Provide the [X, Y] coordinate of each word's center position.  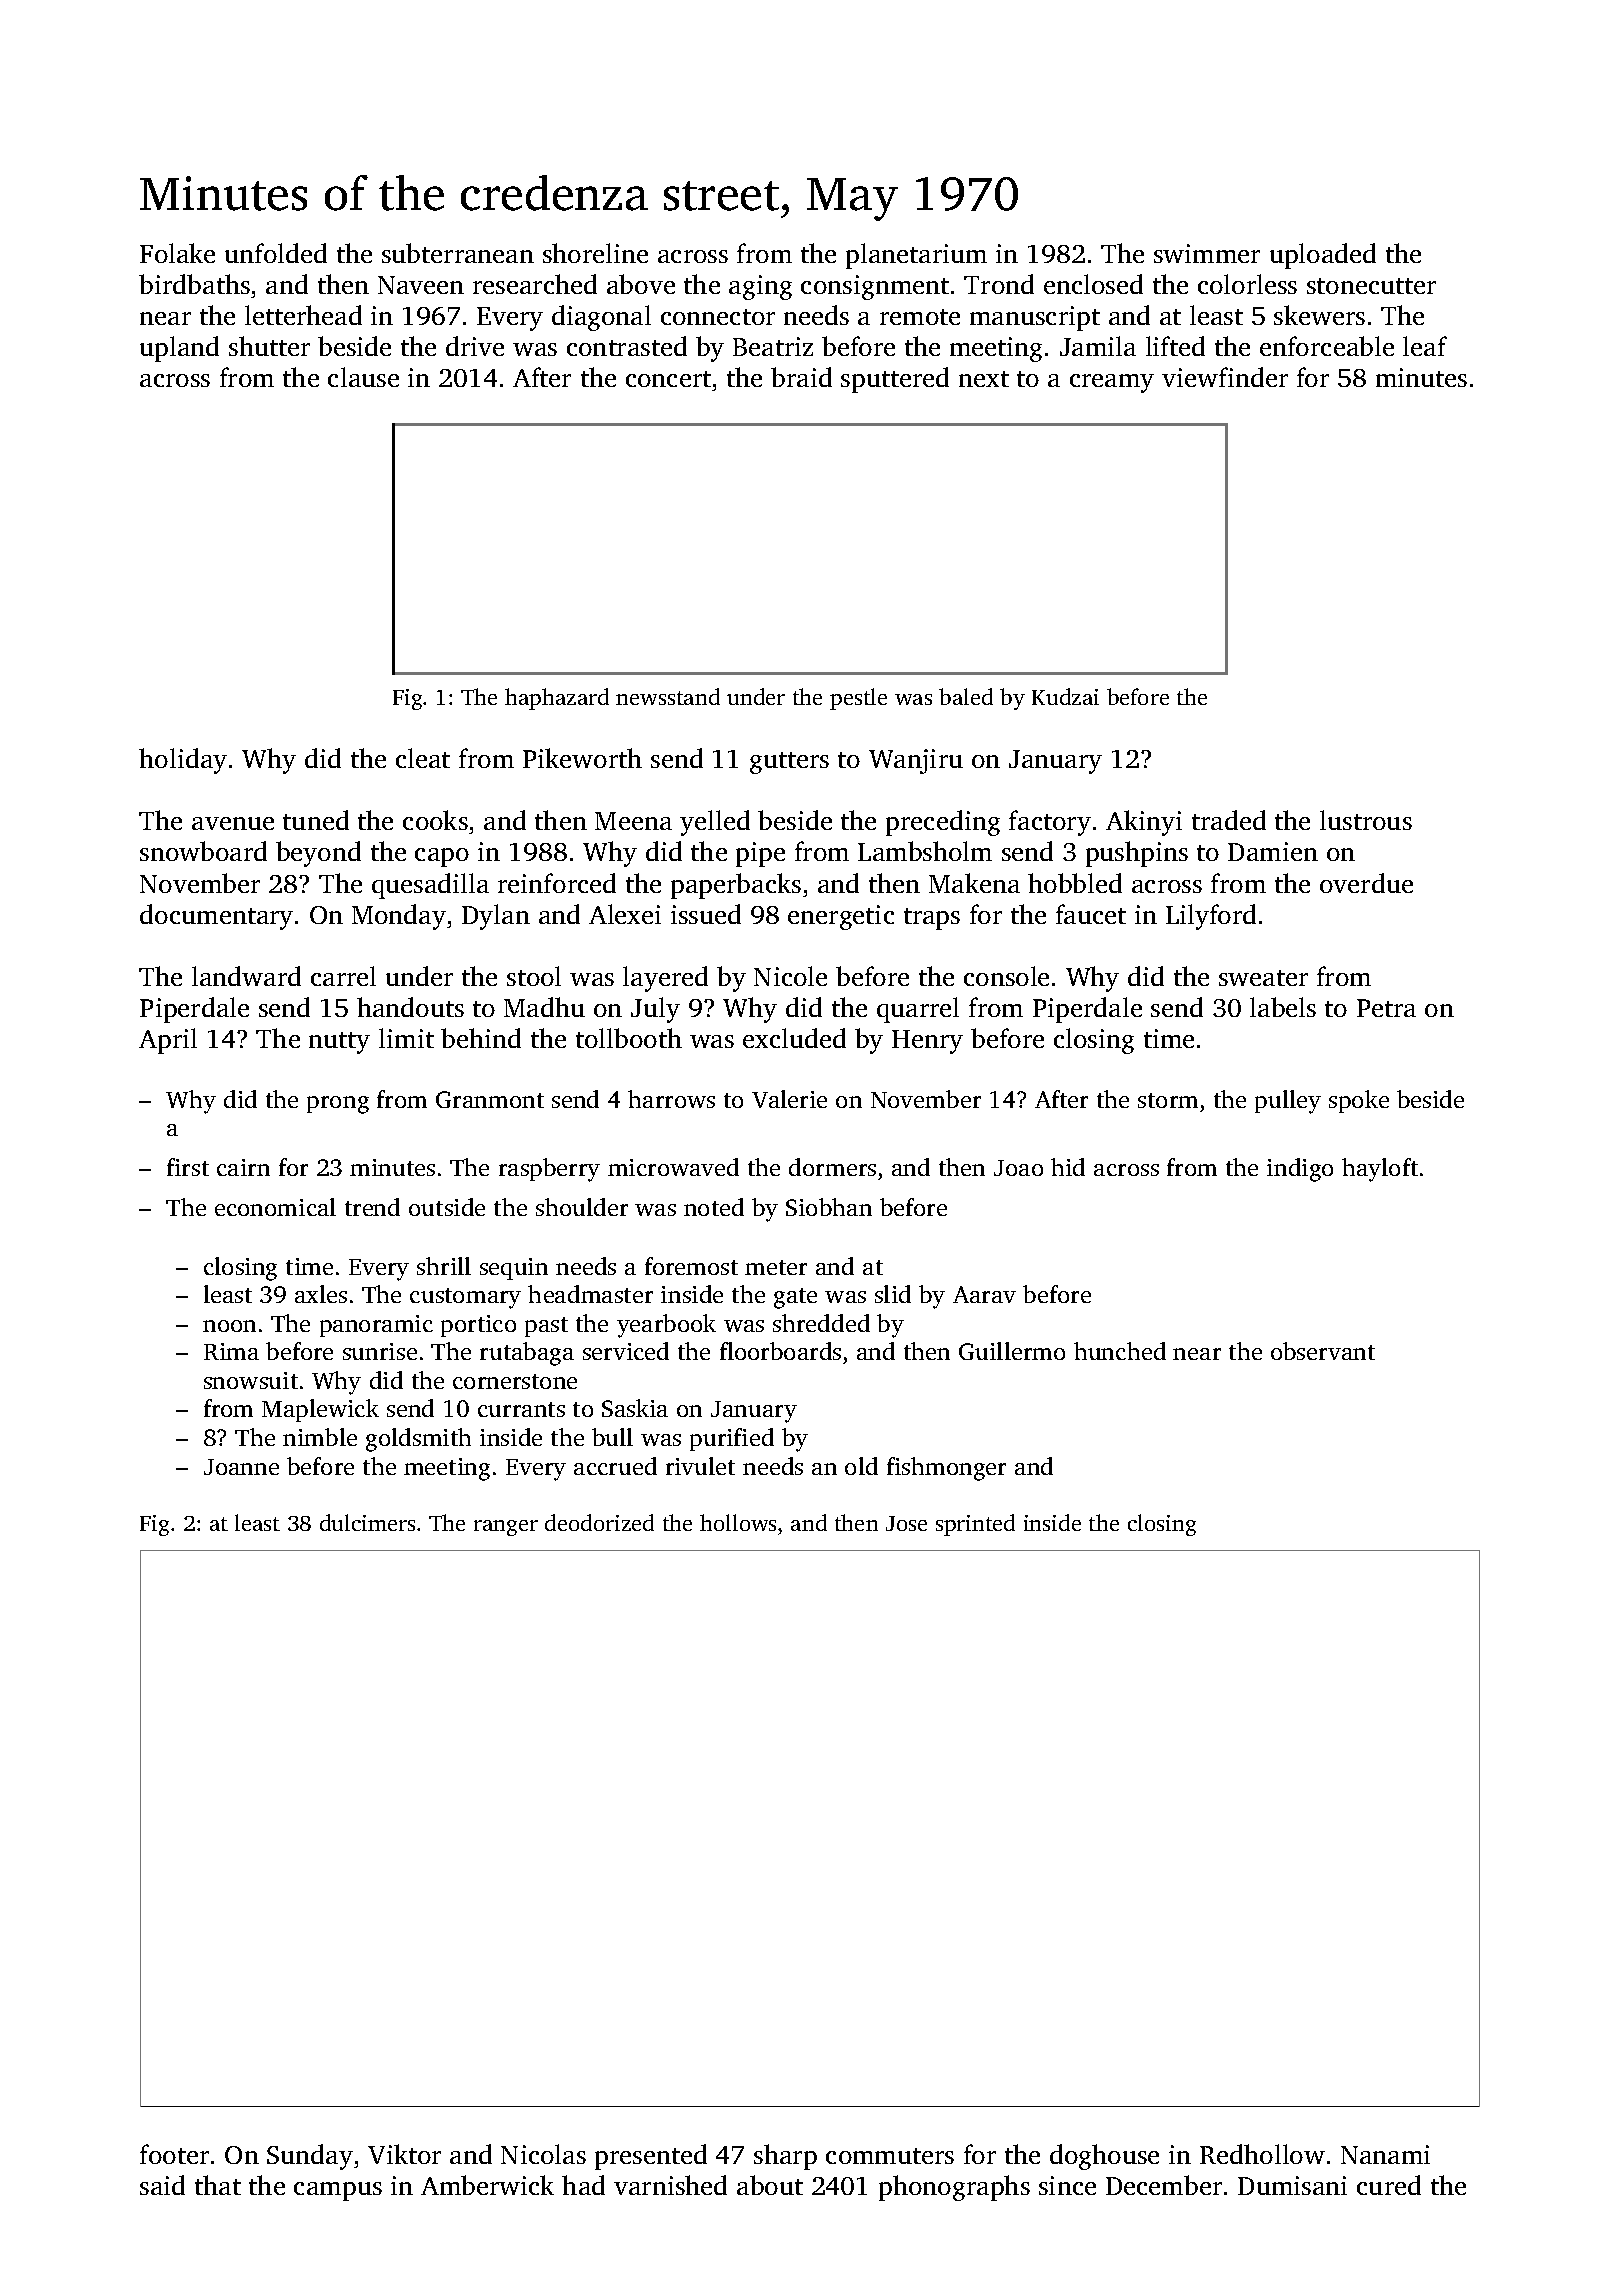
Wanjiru [916, 761]
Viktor [404, 2154]
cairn [243, 1167]
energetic [841, 917]
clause [363, 377]
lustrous [1366, 820]
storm [1168, 1100]
